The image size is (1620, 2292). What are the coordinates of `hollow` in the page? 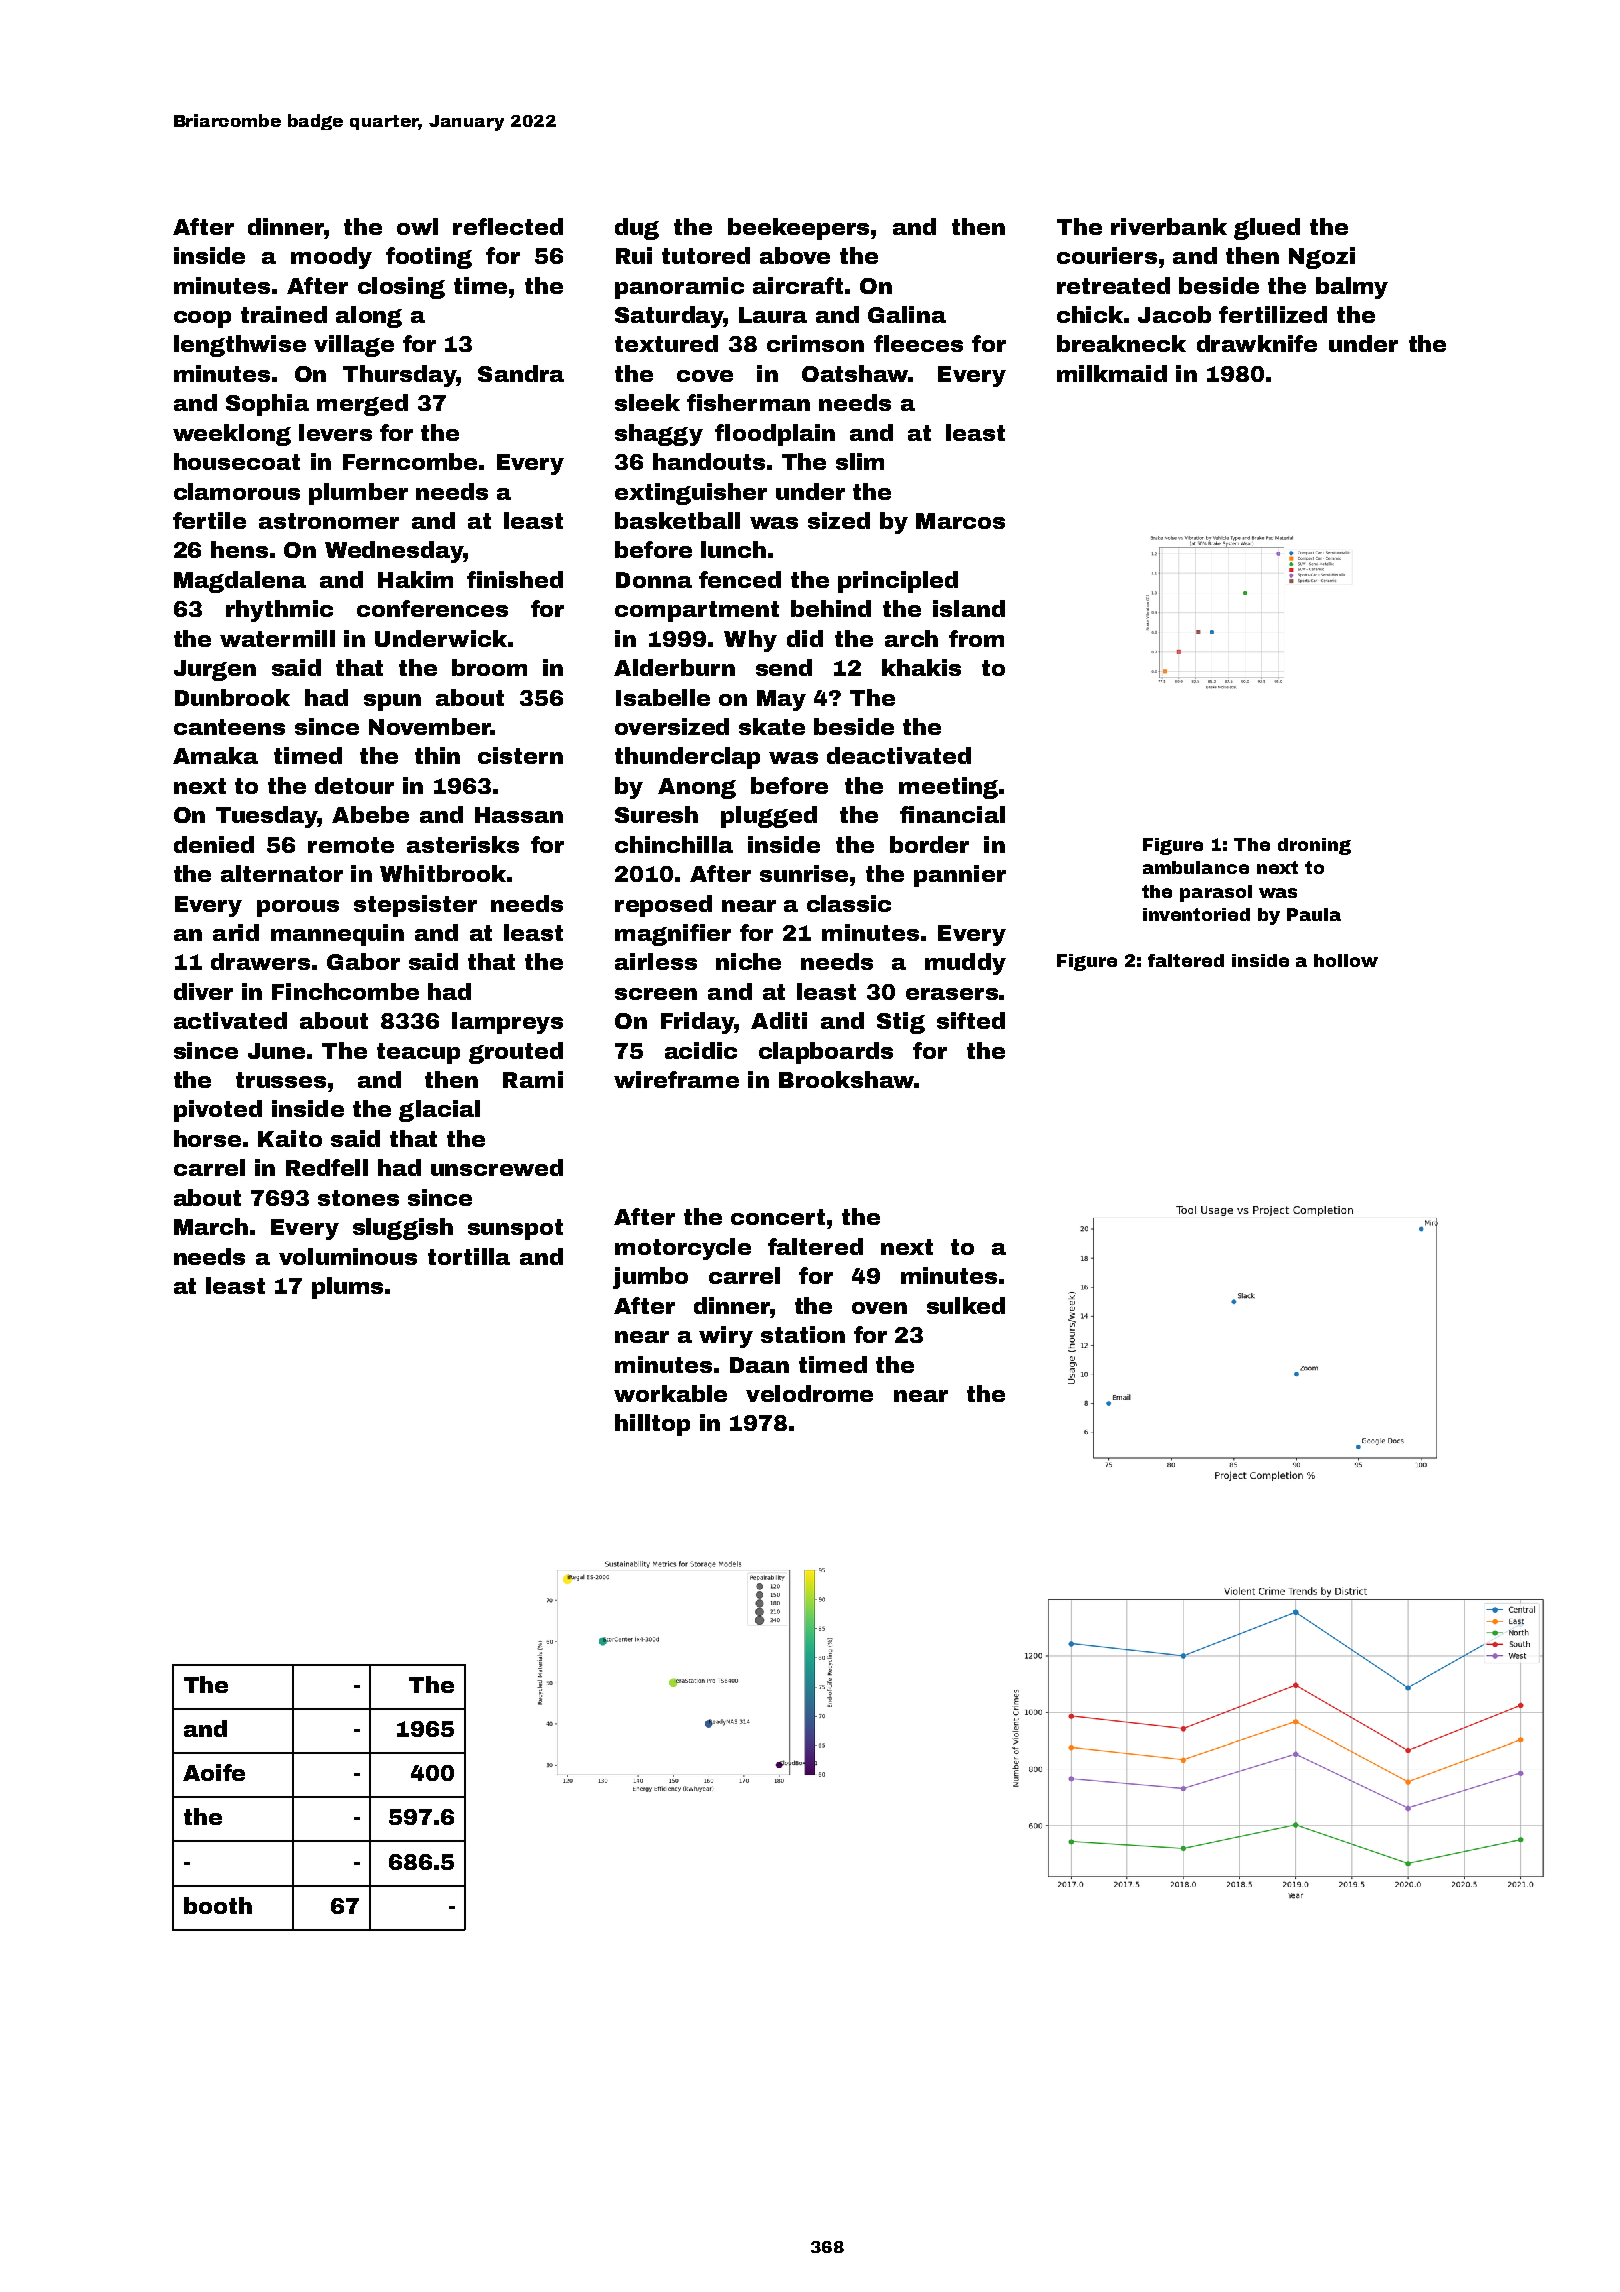 It's located at (1346, 960).
